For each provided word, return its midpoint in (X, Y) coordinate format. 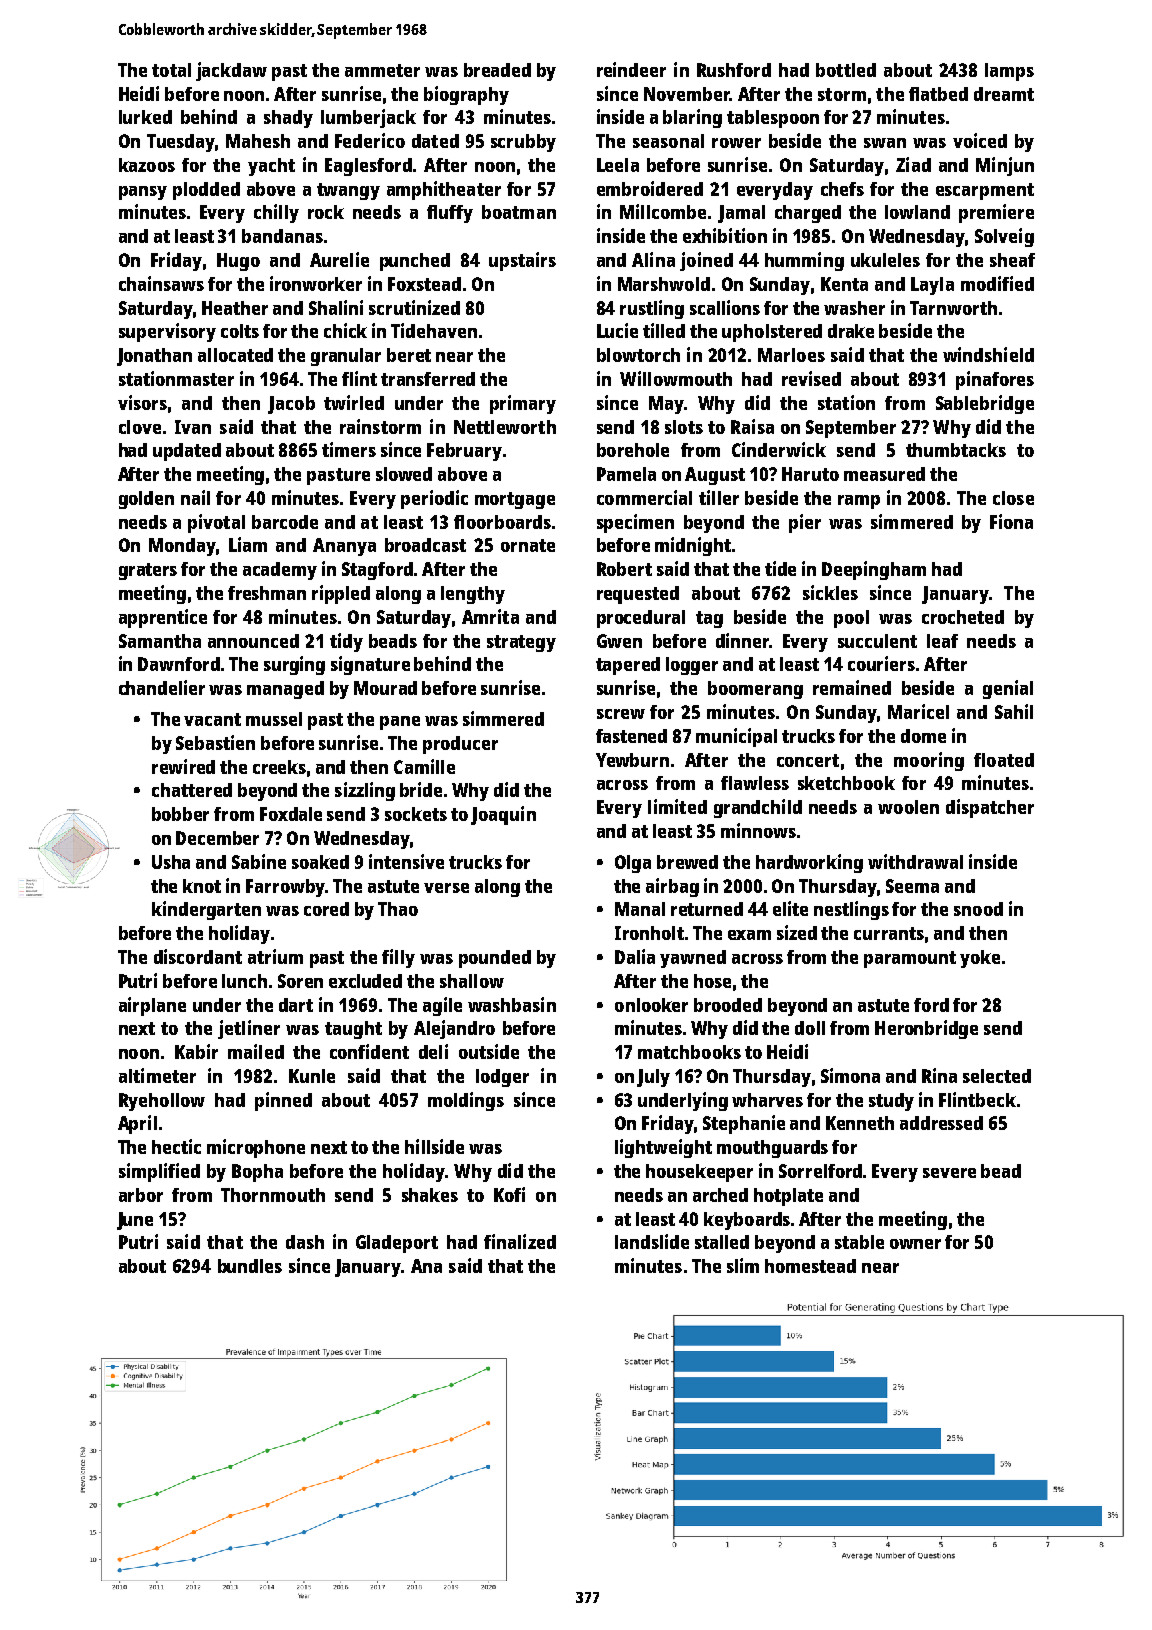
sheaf (1012, 260)
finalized (520, 1241)
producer (460, 745)
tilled (664, 330)
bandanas (282, 236)
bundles (250, 1266)
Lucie (617, 330)
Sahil (1014, 711)
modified (997, 283)
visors (142, 402)
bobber (180, 814)
